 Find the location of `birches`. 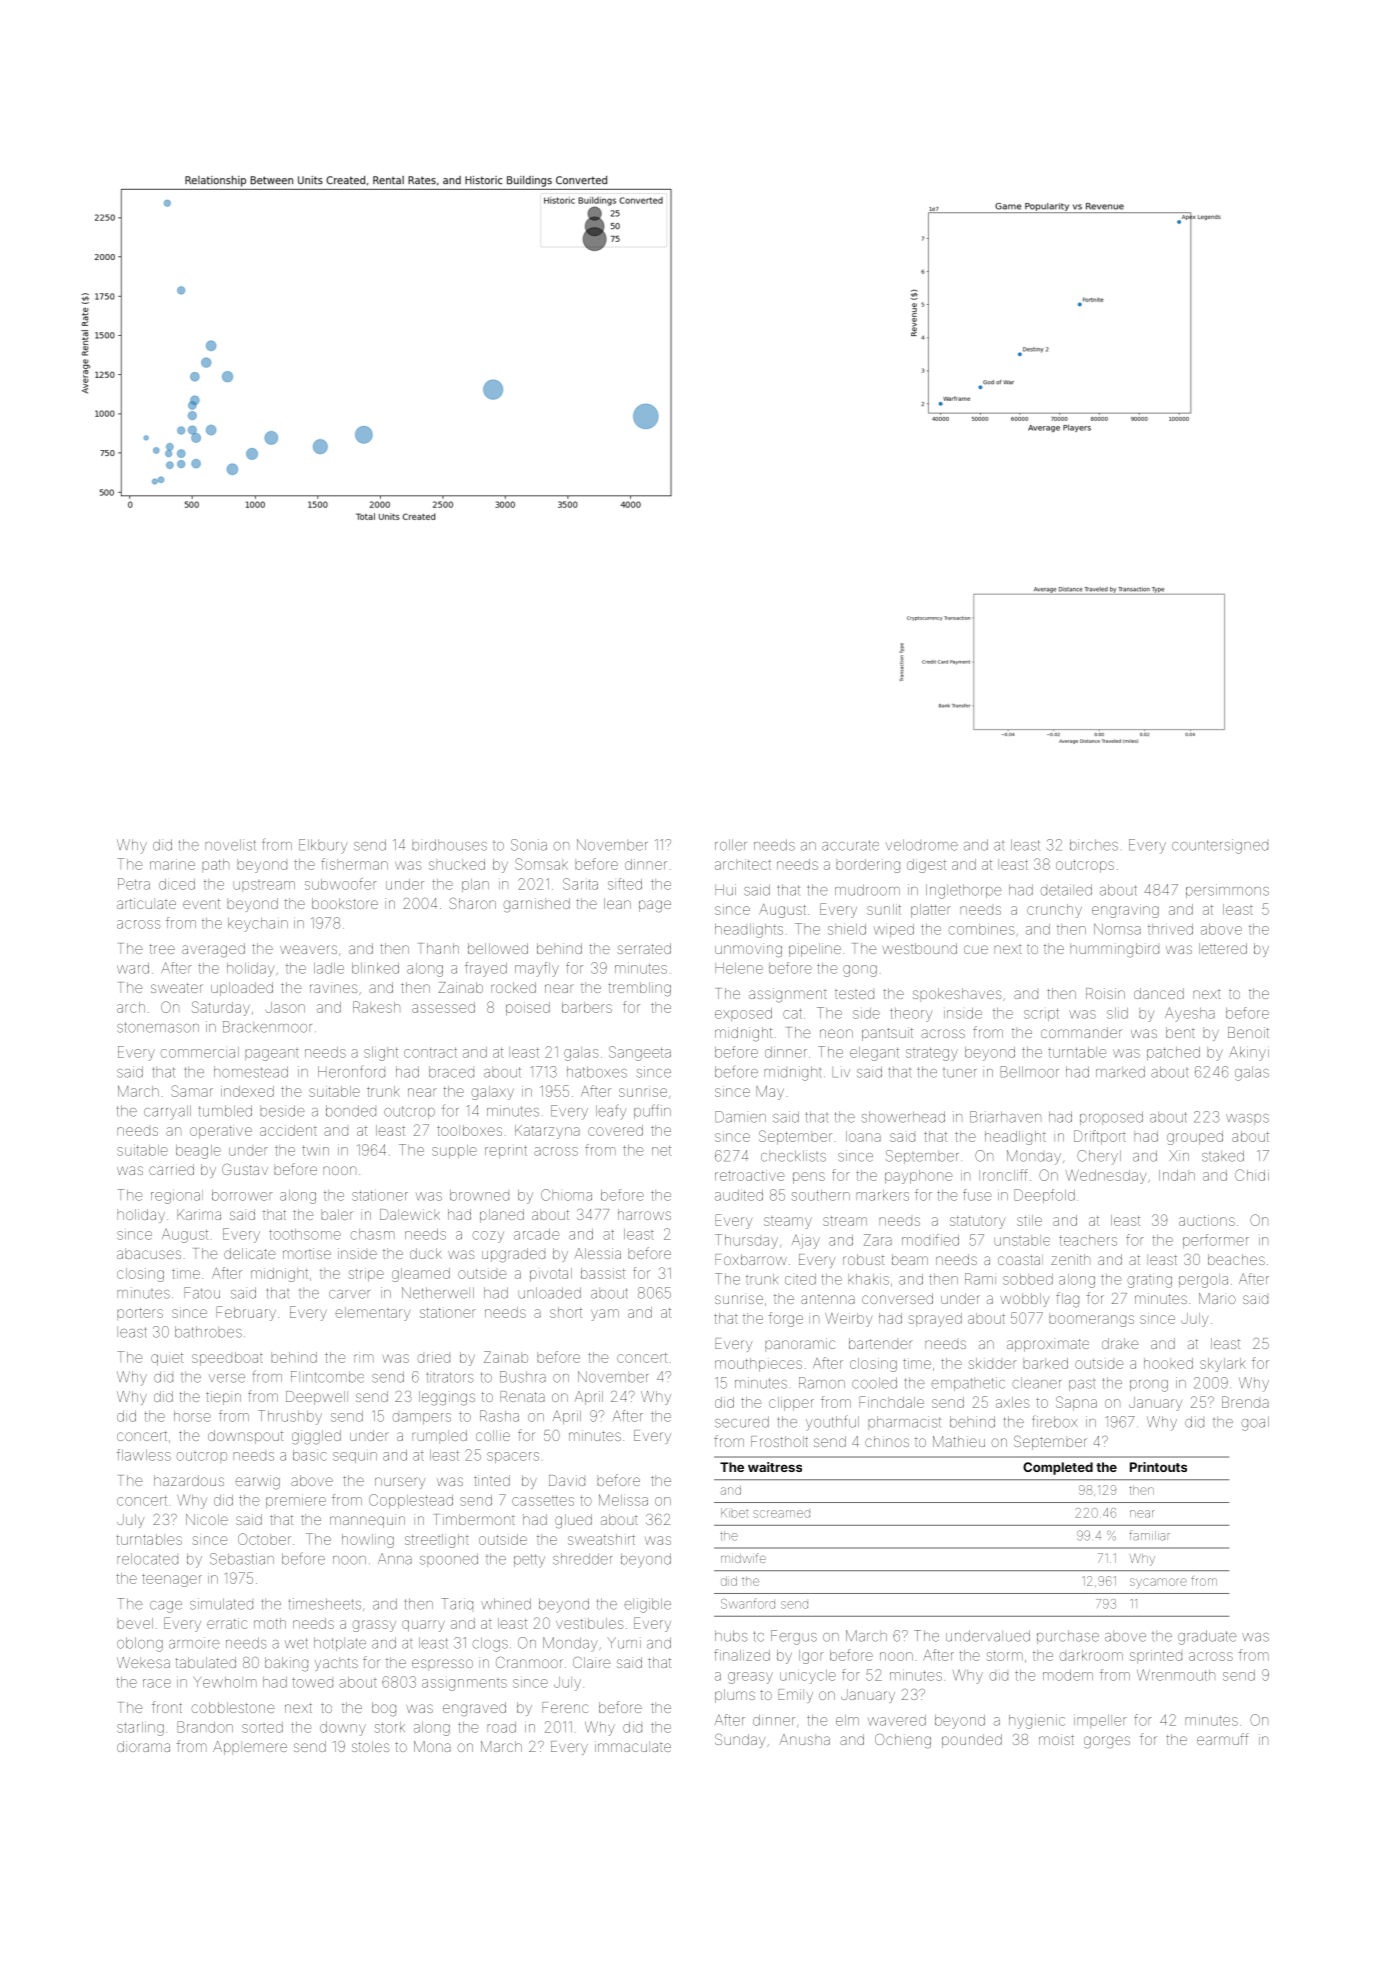

birches is located at coordinates (1094, 845).
